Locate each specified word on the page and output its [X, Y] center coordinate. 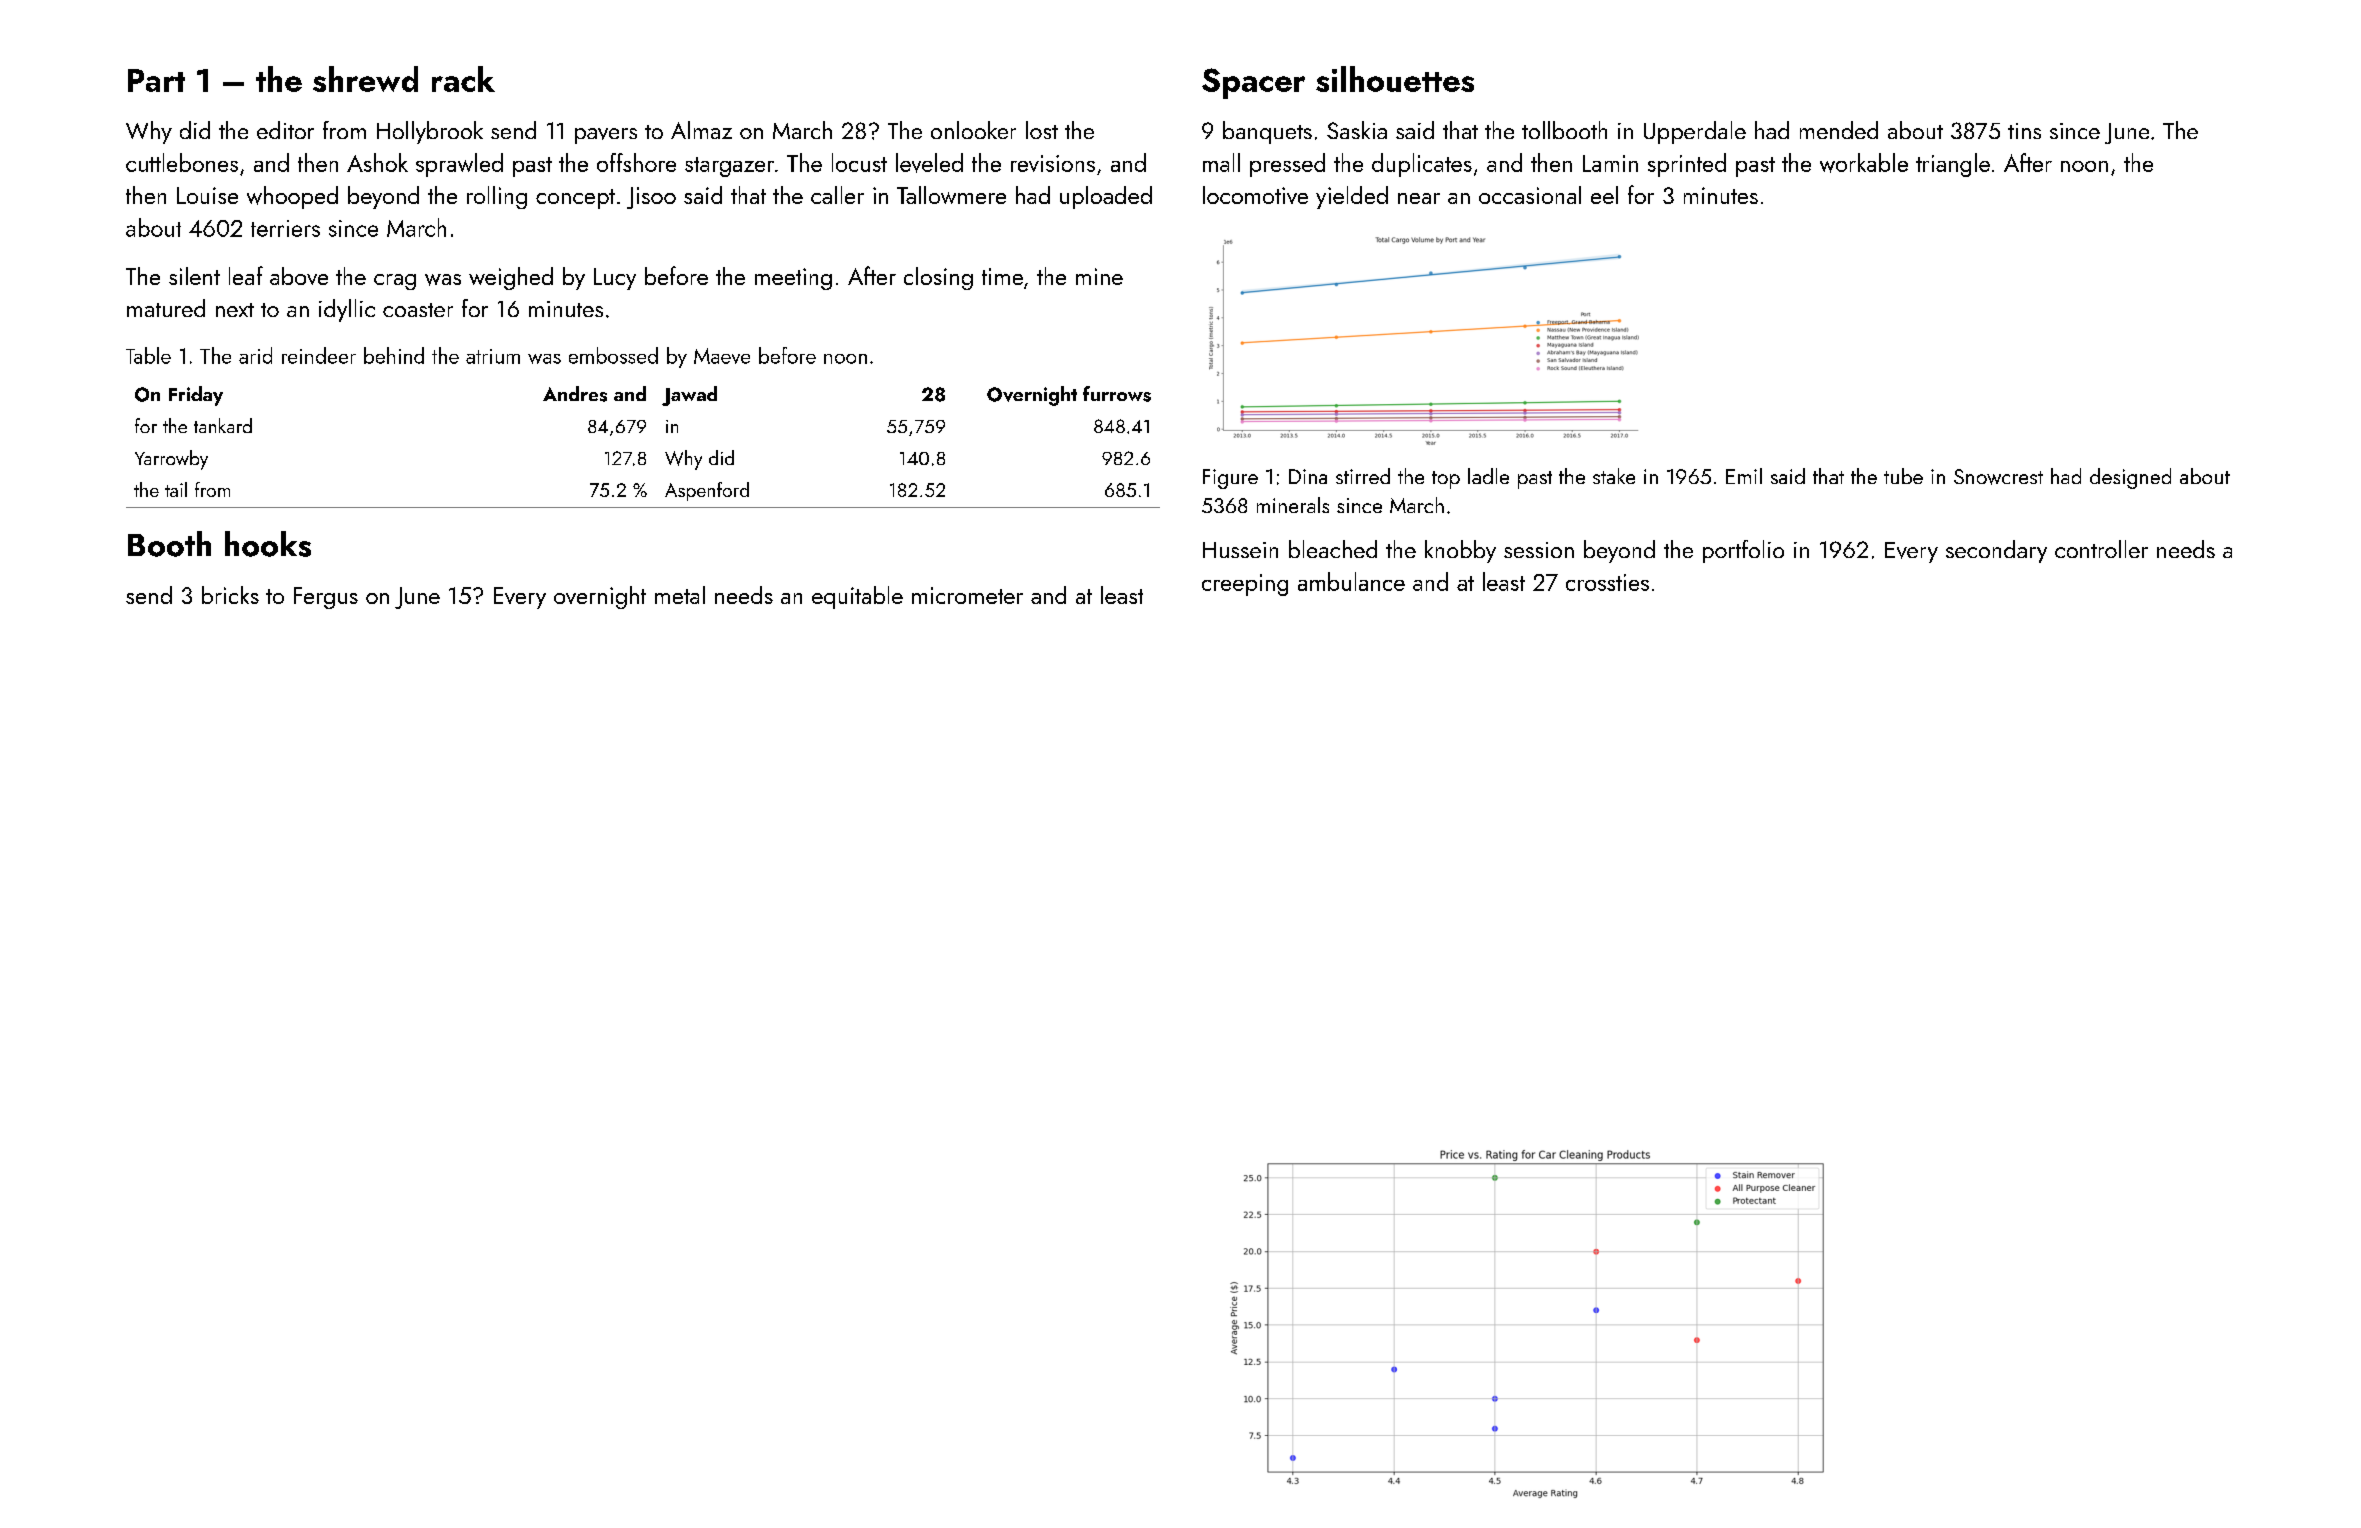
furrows [1117, 394]
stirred [1363, 476]
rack [463, 79]
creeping [1245, 585]
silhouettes [1395, 79]
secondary [1996, 551]
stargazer [729, 167]
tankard [223, 425]
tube [1903, 476]
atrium [493, 356]
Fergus [326, 598]
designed [2130, 478]
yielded [1352, 197]
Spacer [1253, 83]
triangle [1953, 165]
